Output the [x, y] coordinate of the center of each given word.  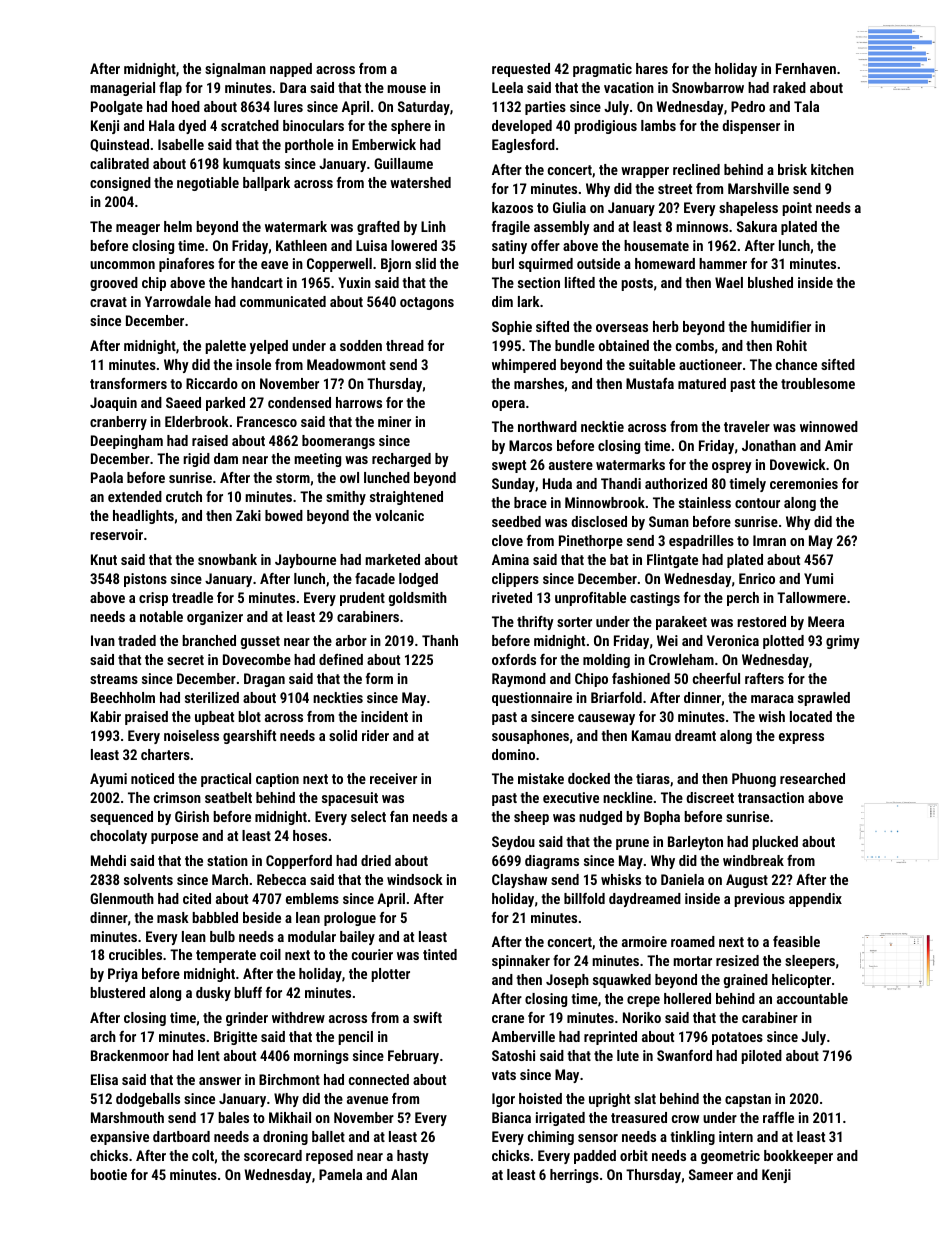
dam [226, 458]
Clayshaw [519, 881]
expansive [119, 1138]
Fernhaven [806, 68]
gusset [260, 642]
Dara [293, 87]
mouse [406, 89]
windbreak [753, 860]
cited [197, 898]
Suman [669, 521]
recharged [401, 460]
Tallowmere [811, 597]
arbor [351, 640]
